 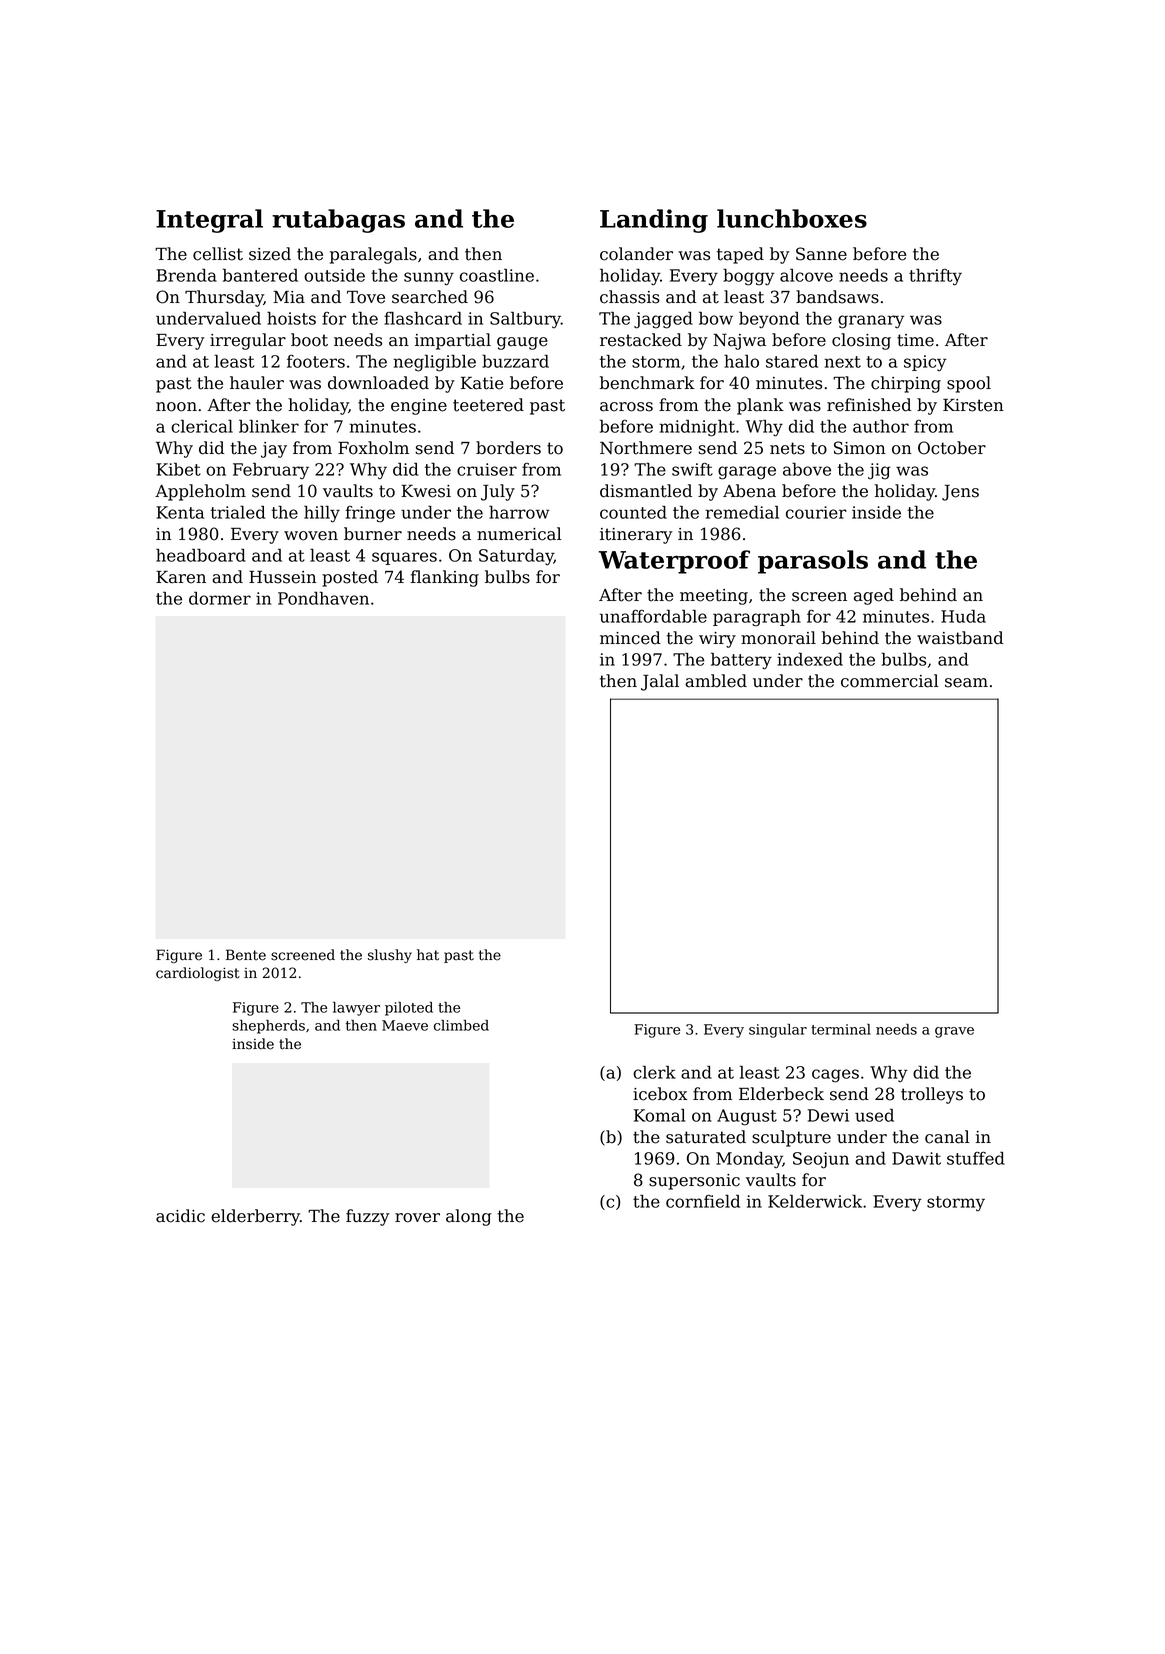 I want to click on Integral, so click(x=209, y=221).
